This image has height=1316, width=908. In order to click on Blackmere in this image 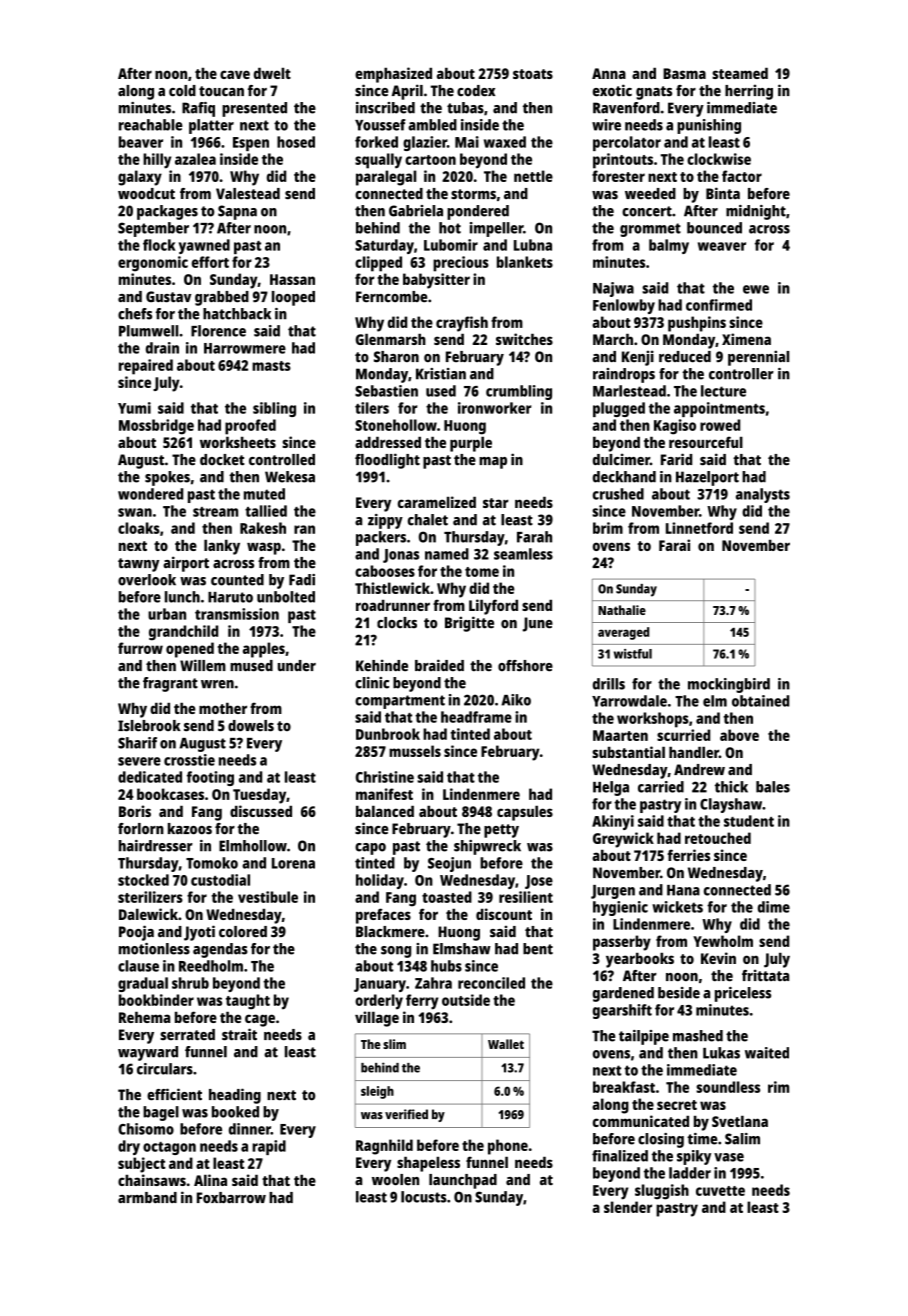, I will do `click(390, 932)`.
